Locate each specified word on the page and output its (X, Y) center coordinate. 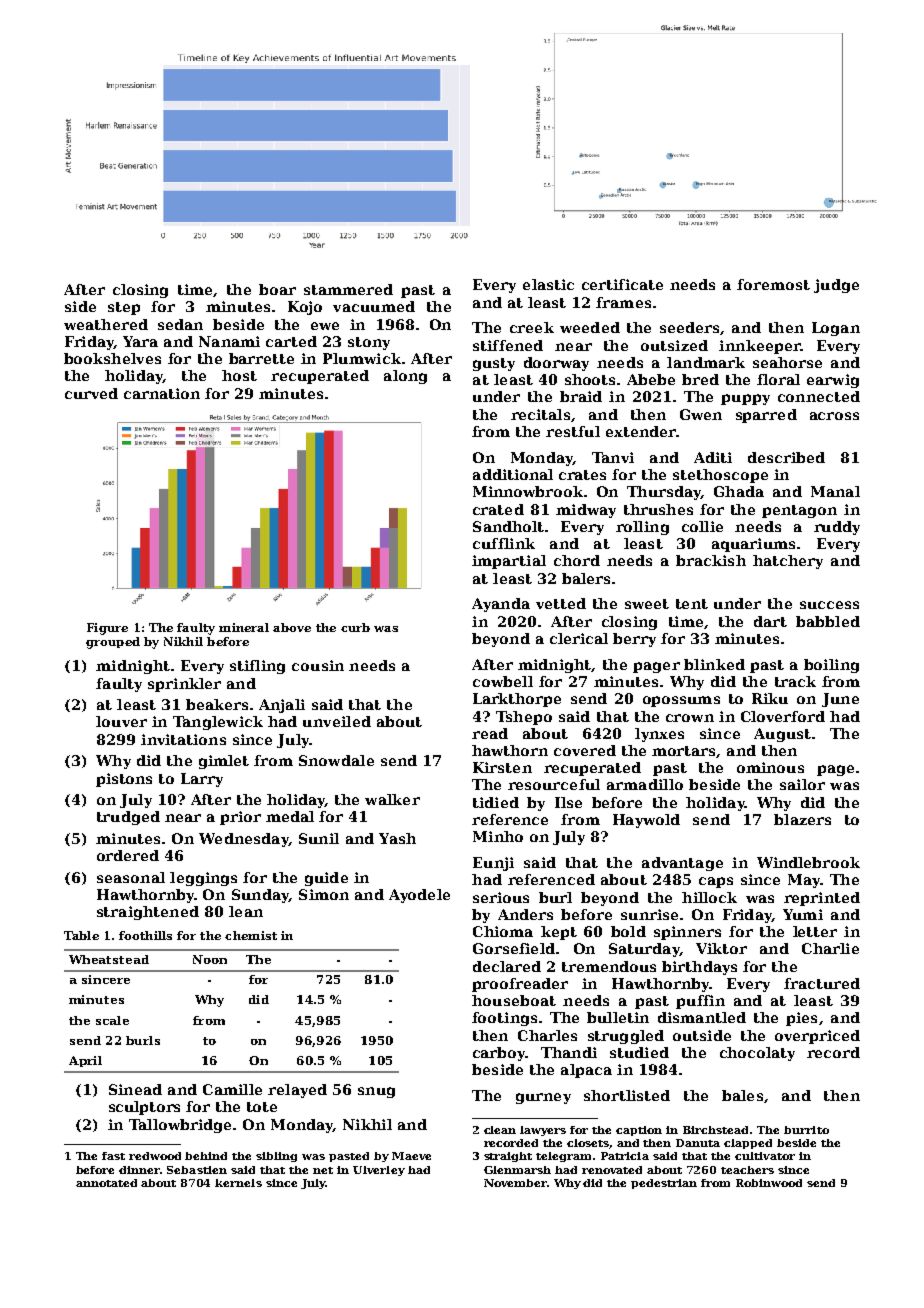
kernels (238, 1183)
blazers (802, 819)
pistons (124, 780)
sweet (647, 604)
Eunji (493, 864)
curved (91, 393)
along (405, 377)
